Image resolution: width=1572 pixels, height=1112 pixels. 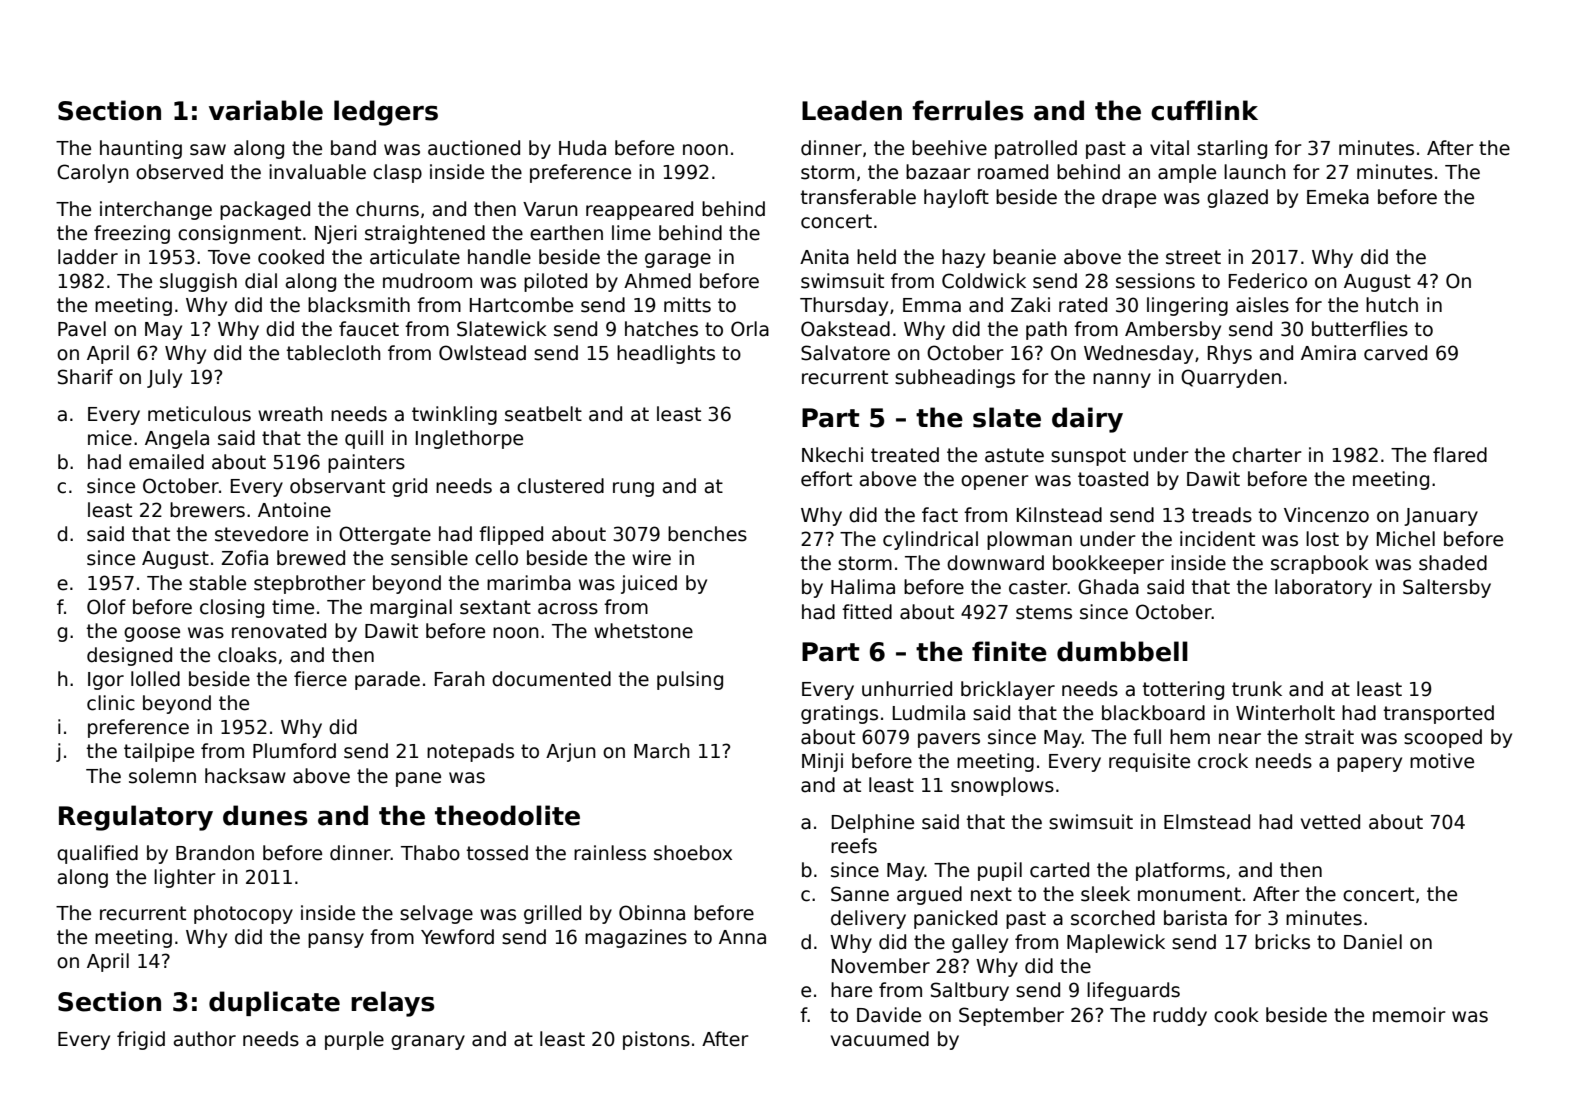 I want to click on observed, so click(x=179, y=172).
